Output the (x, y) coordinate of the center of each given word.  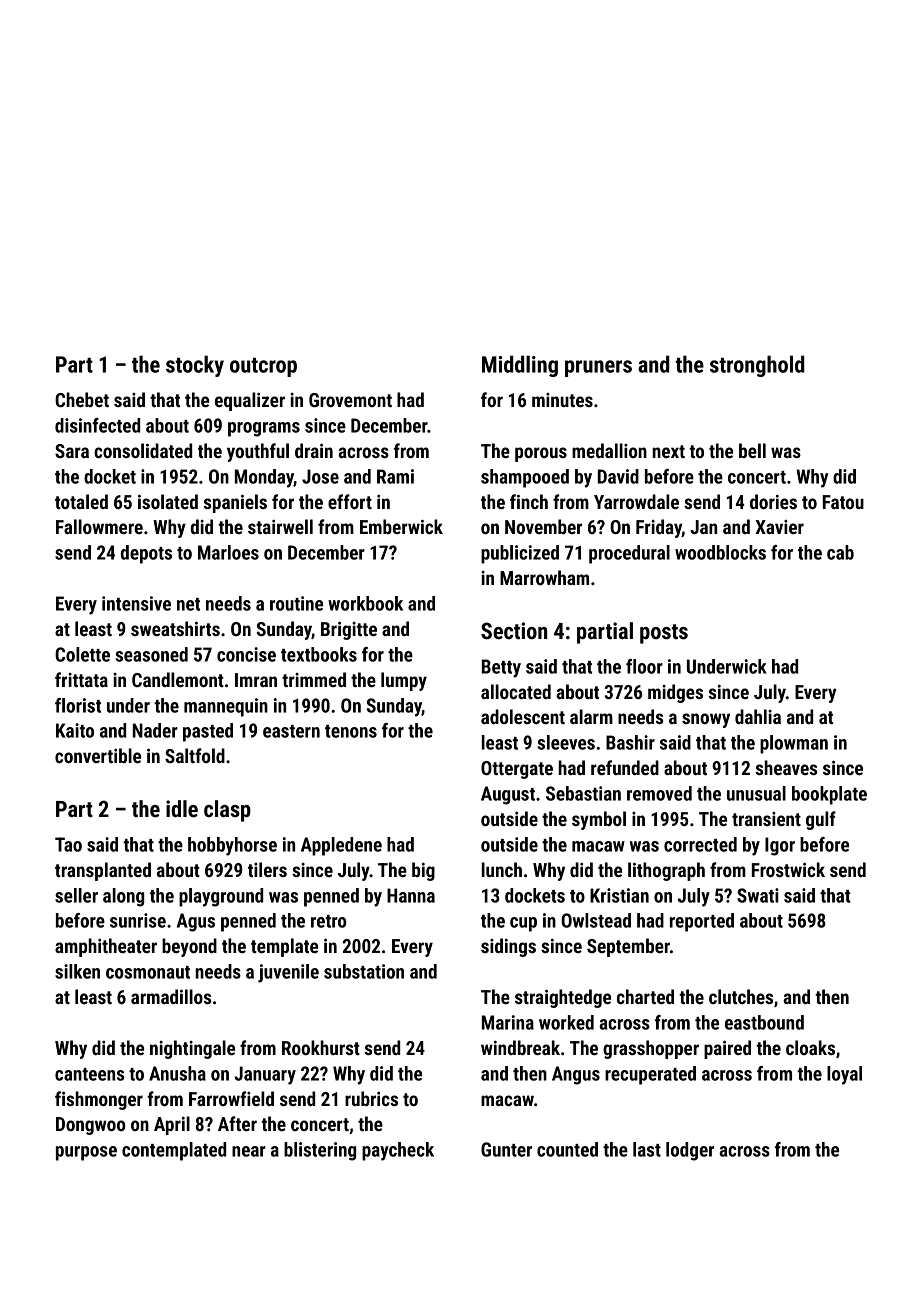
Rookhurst (321, 1047)
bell (752, 450)
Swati (758, 895)
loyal (844, 1075)
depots (146, 554)
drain (314, 450)
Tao (68, 844)
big (423, 871)
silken (77, 971)
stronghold (757, 366)
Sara (72, 451)
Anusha (177, 1073)
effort (350, 501)
